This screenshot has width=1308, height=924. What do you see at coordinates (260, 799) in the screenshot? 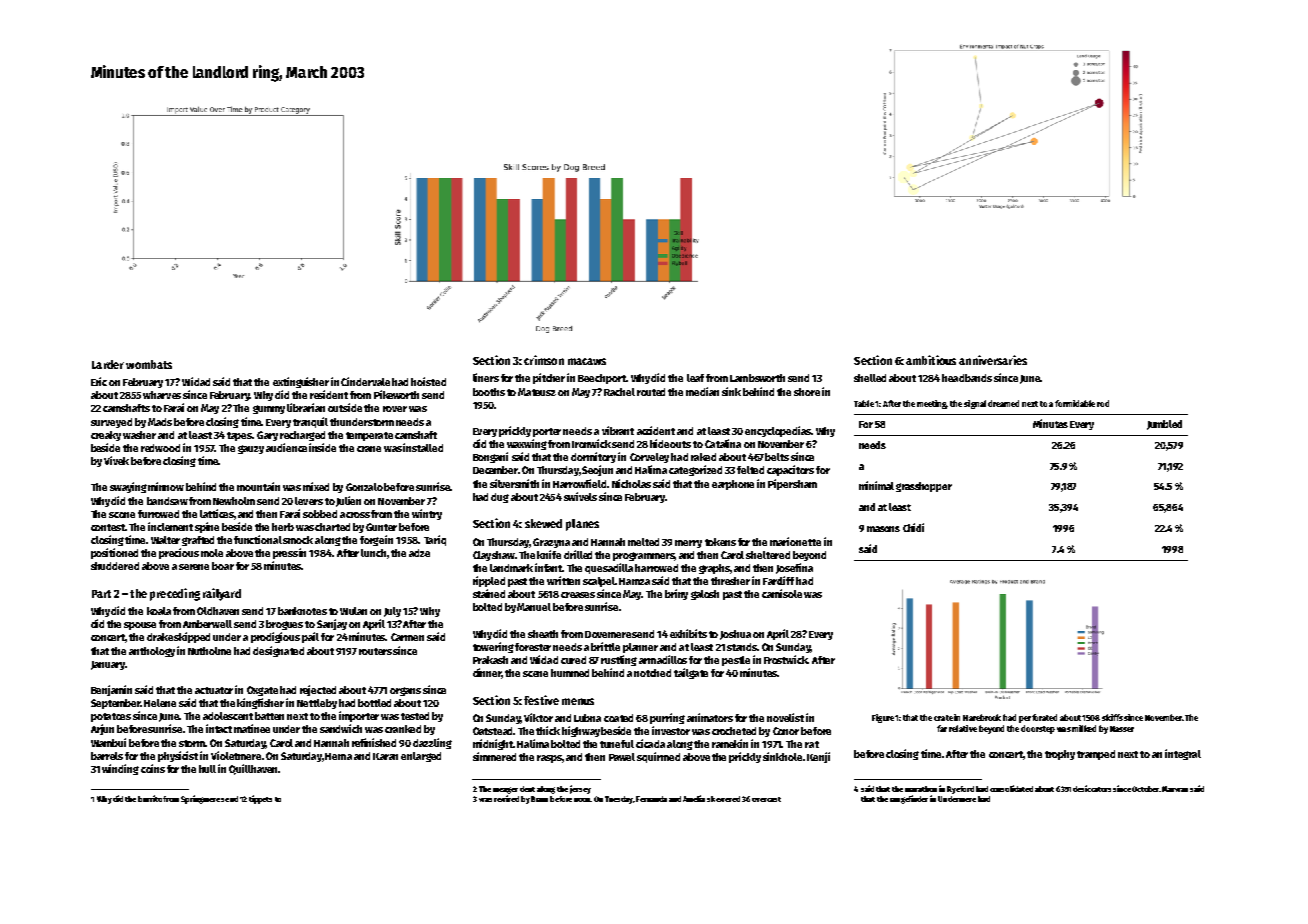
I see `tippets` at bounding box center [260, 799].
